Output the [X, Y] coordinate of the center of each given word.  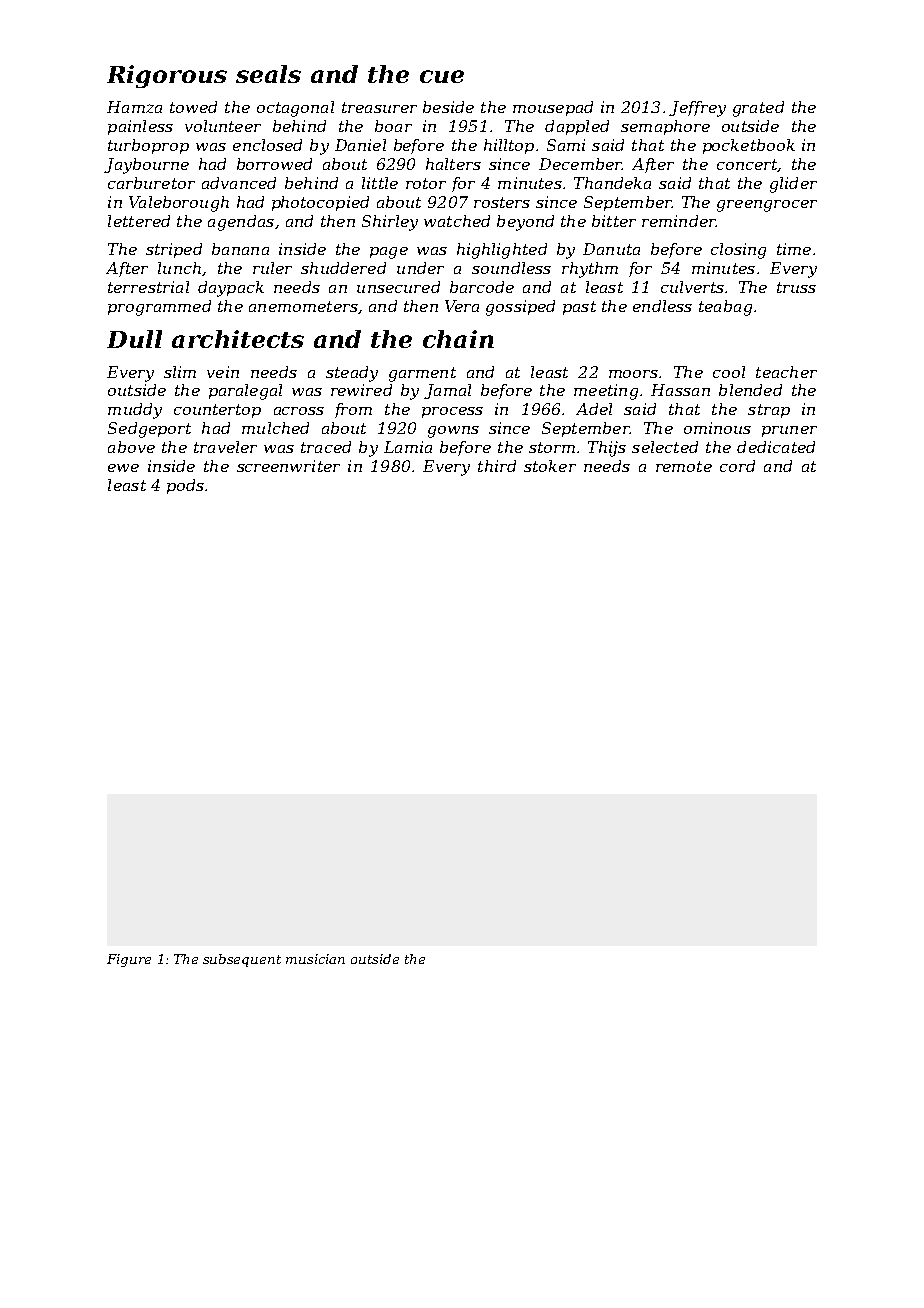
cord [737, 466]
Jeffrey [697, 109]
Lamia [408, 447]
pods [185, 486]
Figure [129, 960]
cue [442, 76]
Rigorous [167, 76]
